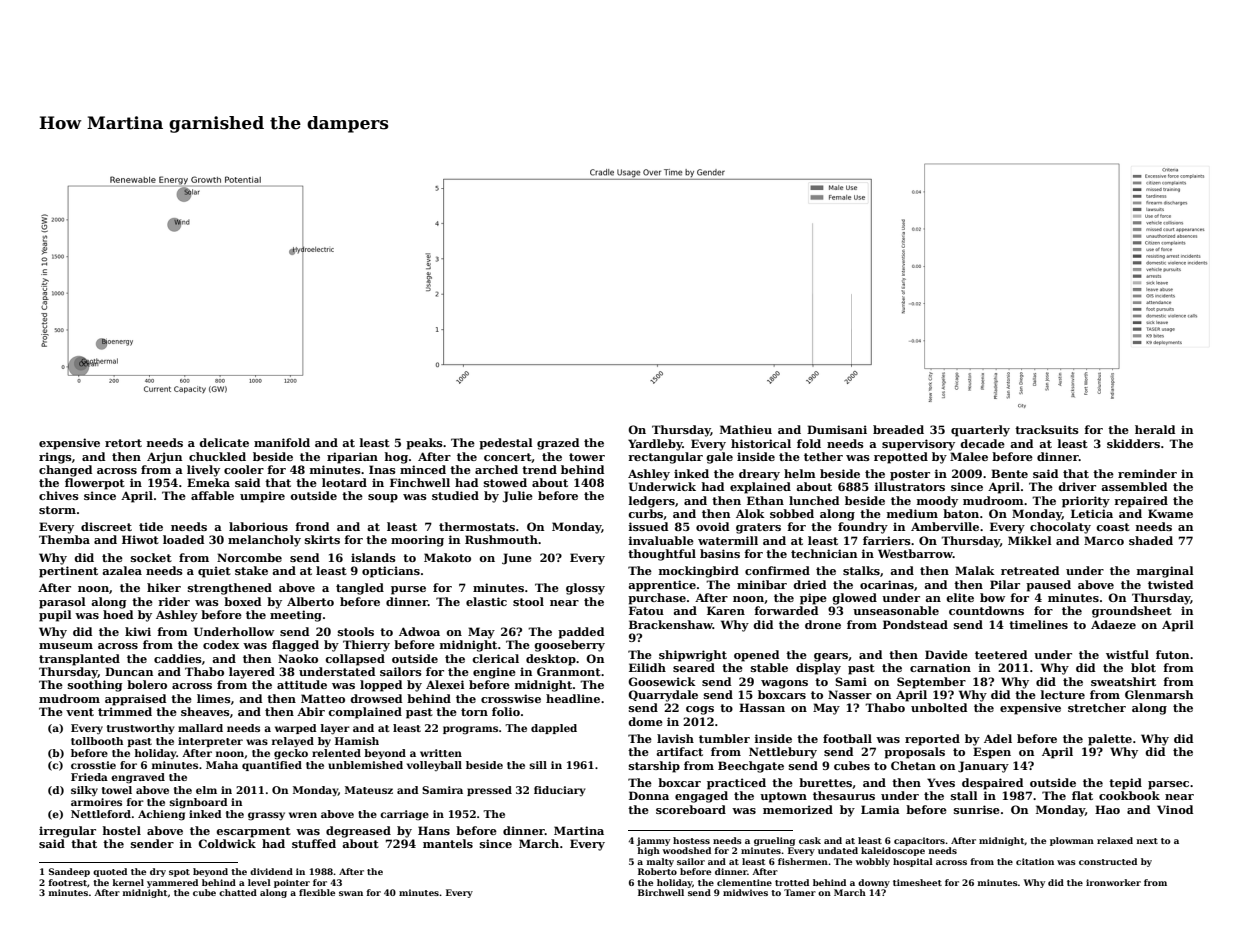  What do you see at coordinates (249, 557) in the image?
I see `Norcombe` at bounding box center [249, 557].
